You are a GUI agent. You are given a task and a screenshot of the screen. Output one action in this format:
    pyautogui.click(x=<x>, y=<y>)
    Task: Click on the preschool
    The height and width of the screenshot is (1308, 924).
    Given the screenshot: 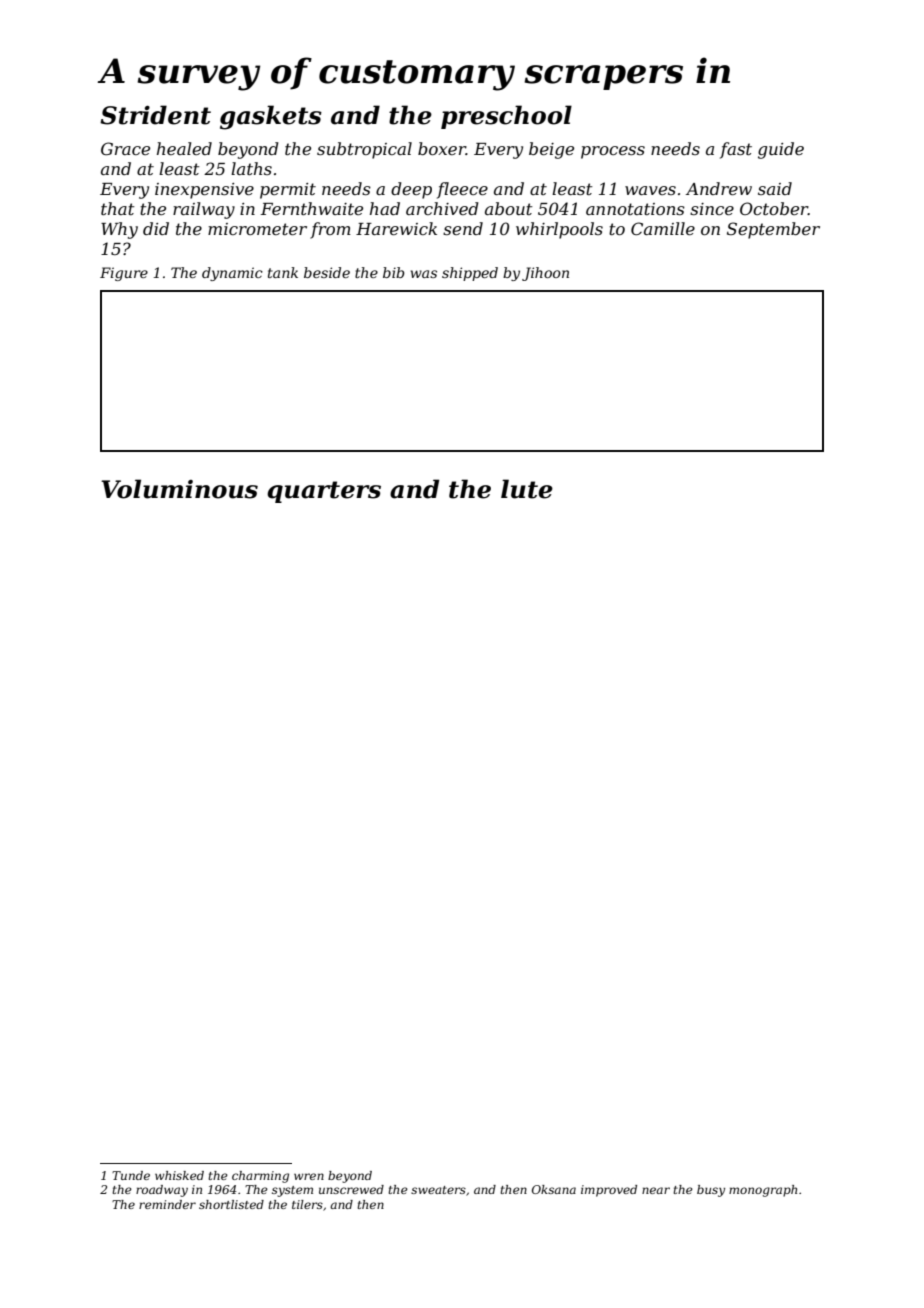 What is the action you would take?
    pyautogui.click(x=506, y=117)
